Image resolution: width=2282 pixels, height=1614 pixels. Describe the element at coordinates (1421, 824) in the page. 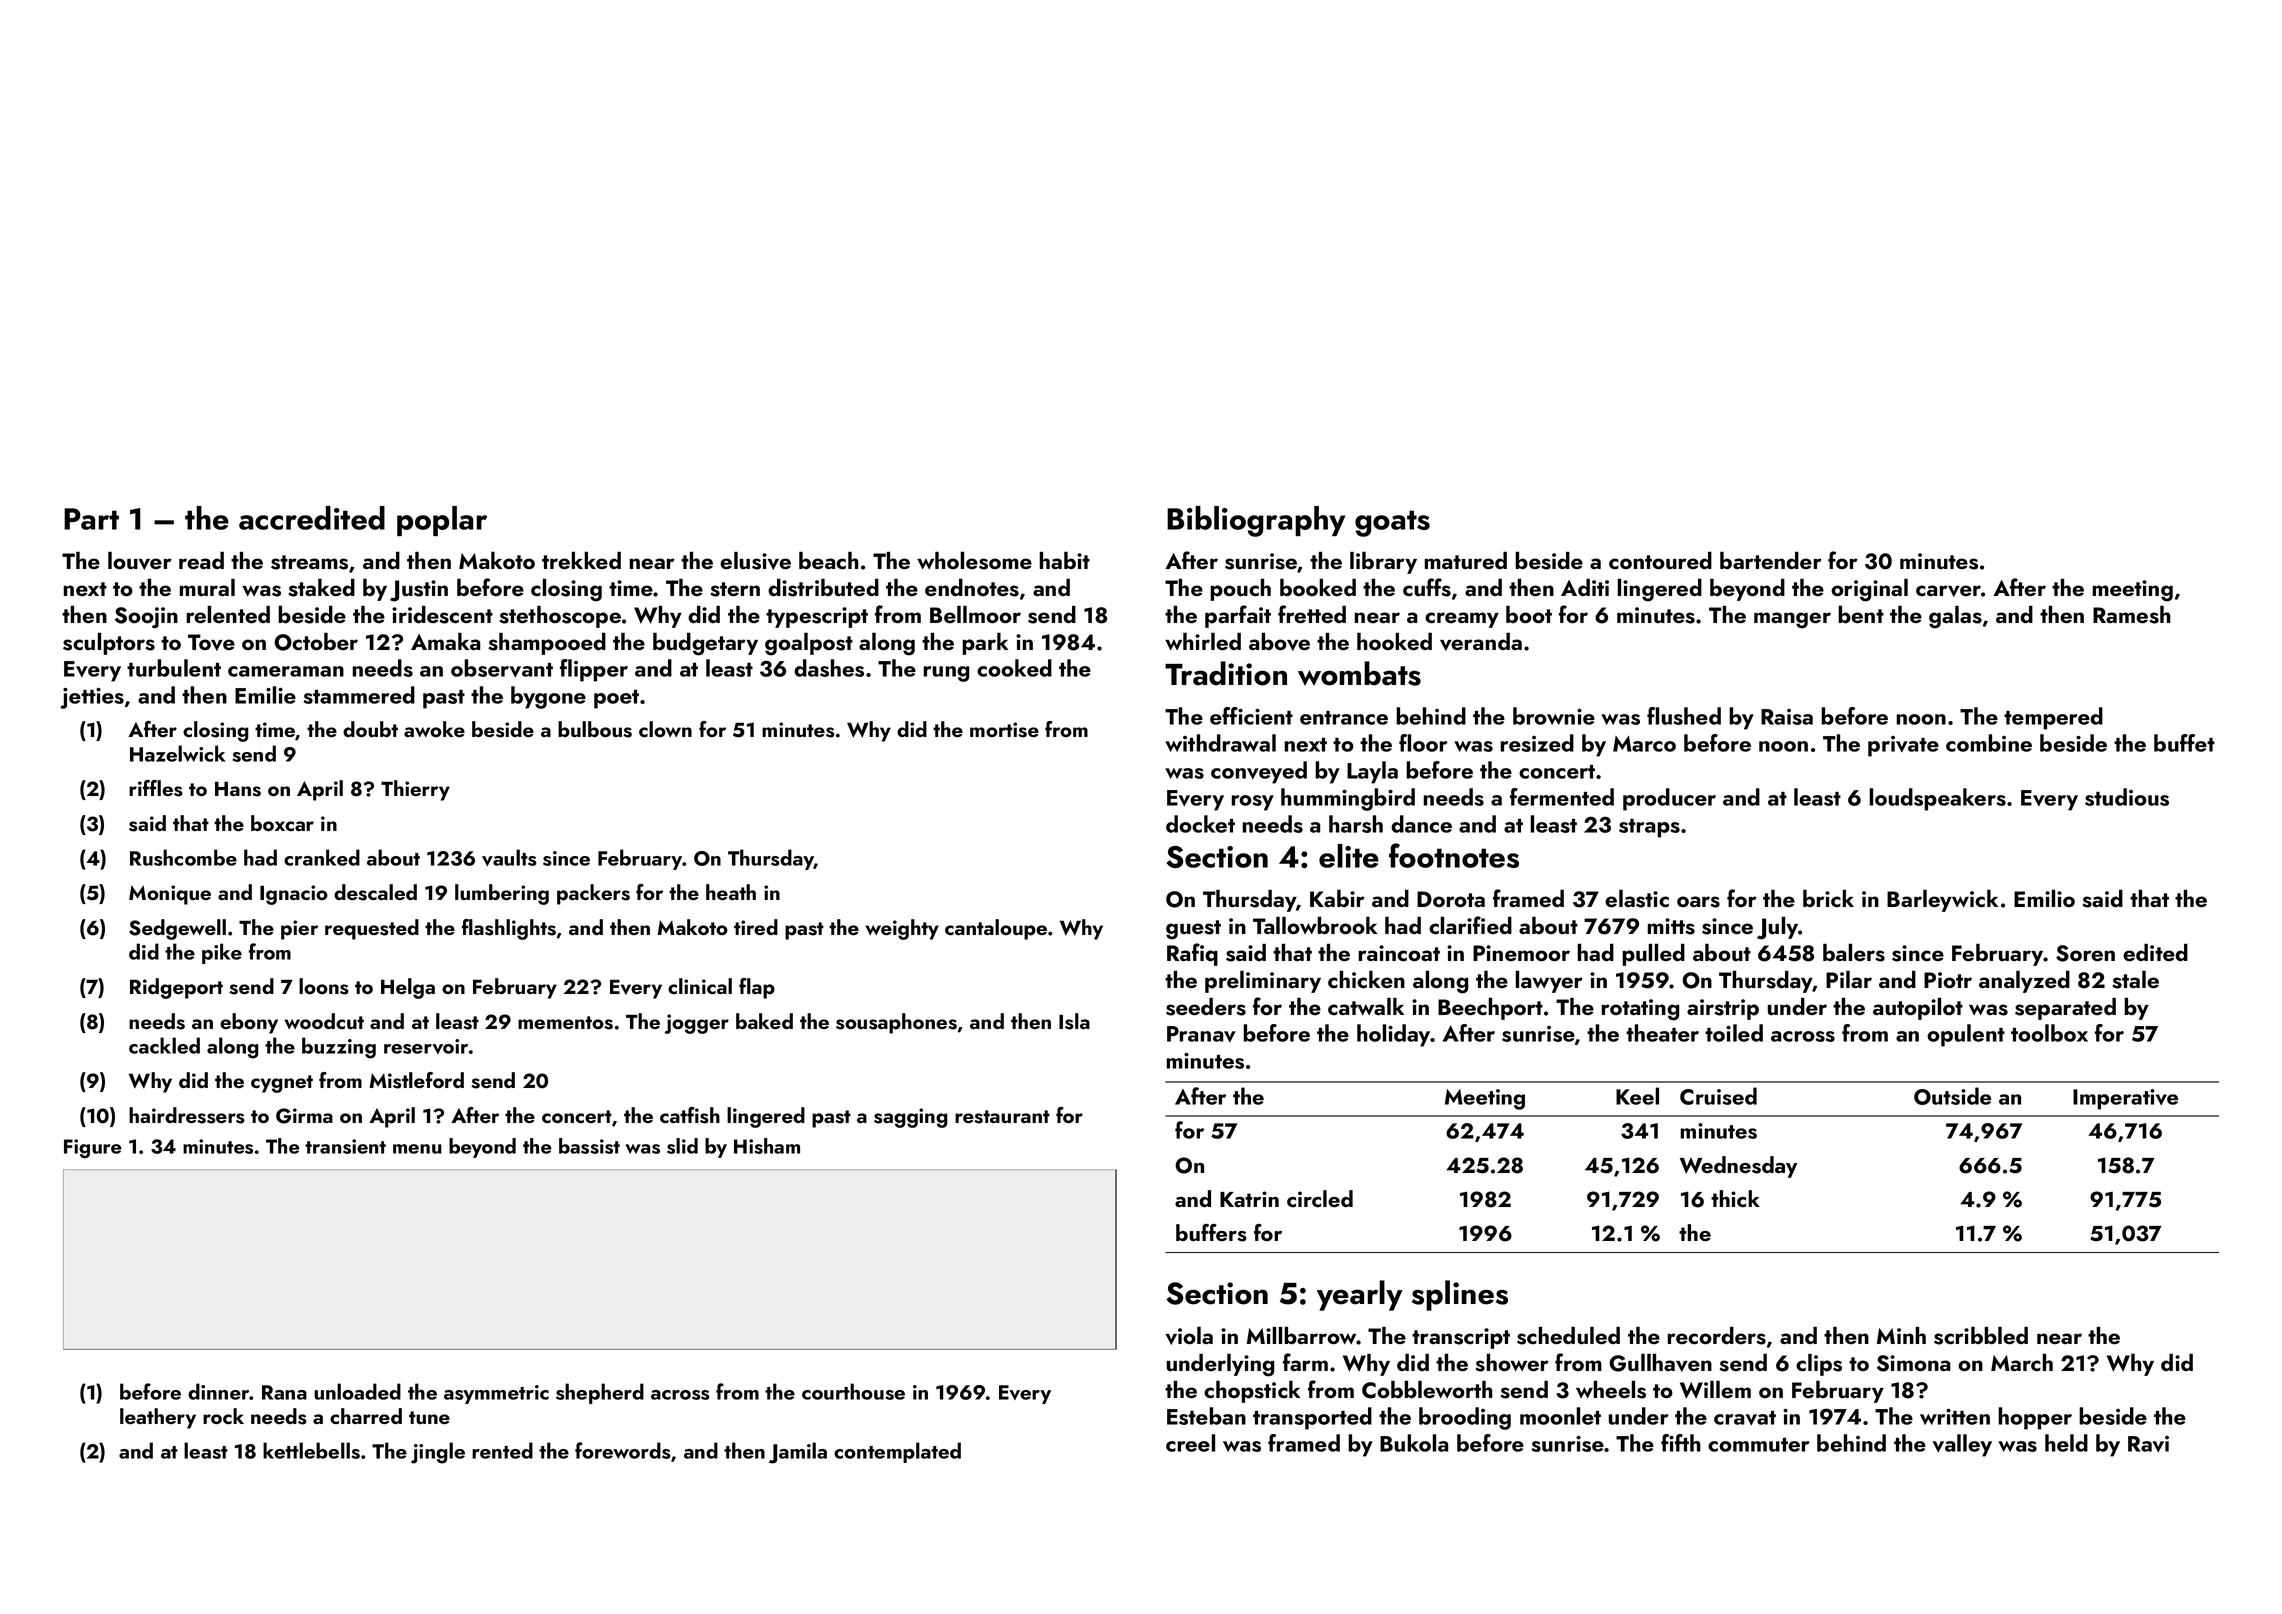

I see `dance` at that location.
